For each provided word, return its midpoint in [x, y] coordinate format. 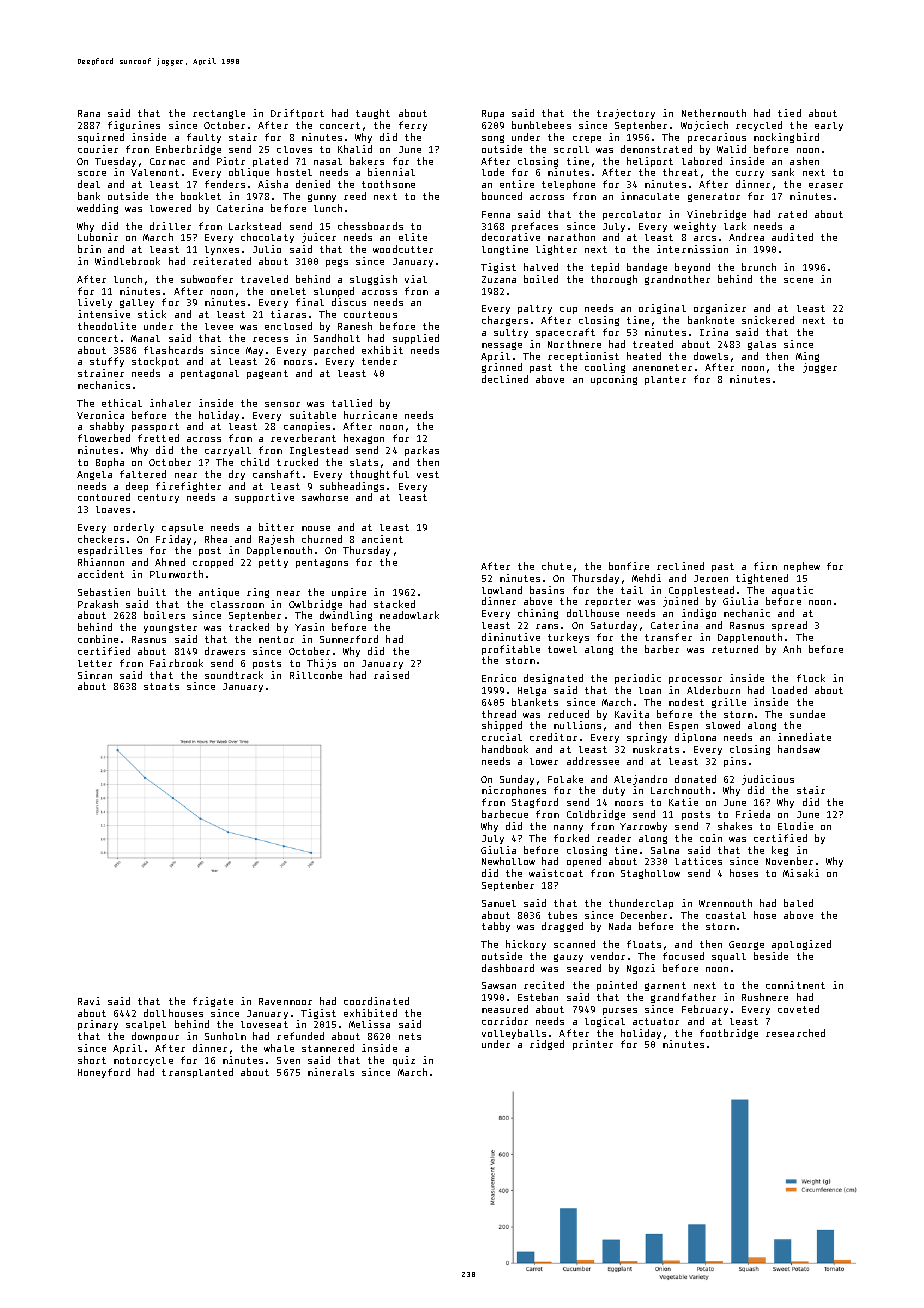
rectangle [219, 114]
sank [783, 172]
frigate [213, 1002]
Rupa [493, 114]
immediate [804, 737]
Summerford [349, 639]
